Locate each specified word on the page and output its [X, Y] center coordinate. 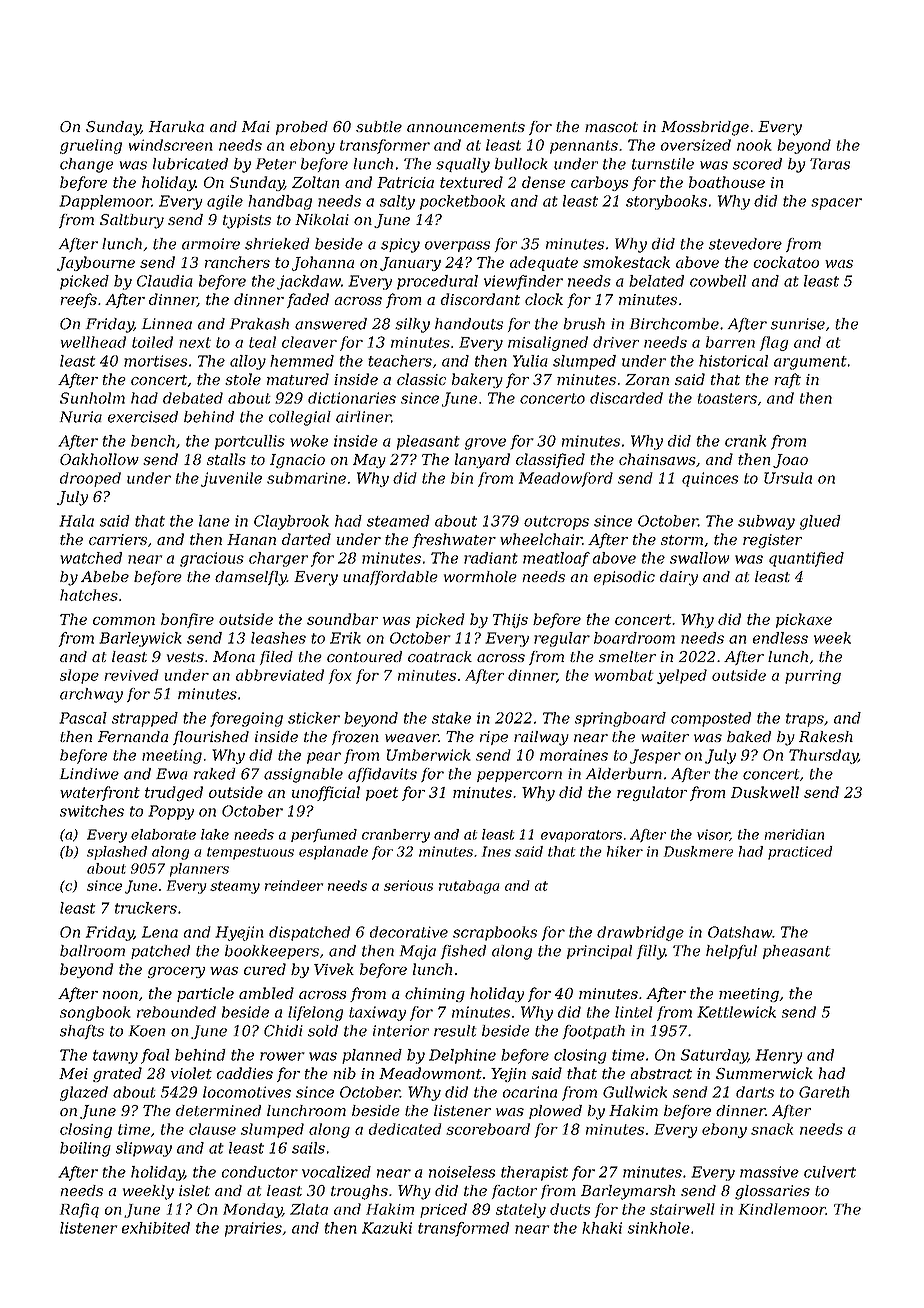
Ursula [788, 478]
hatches [89, 595]
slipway [144, 1149]
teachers [400, 361]
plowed [555, 1112]
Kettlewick [736, 1012]
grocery [176, 972]
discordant [480, 299]
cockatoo [786, 262]
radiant [491, 558]
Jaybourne [96, 263]
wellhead [93, 342]
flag [774, 343]
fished [463, 952]
